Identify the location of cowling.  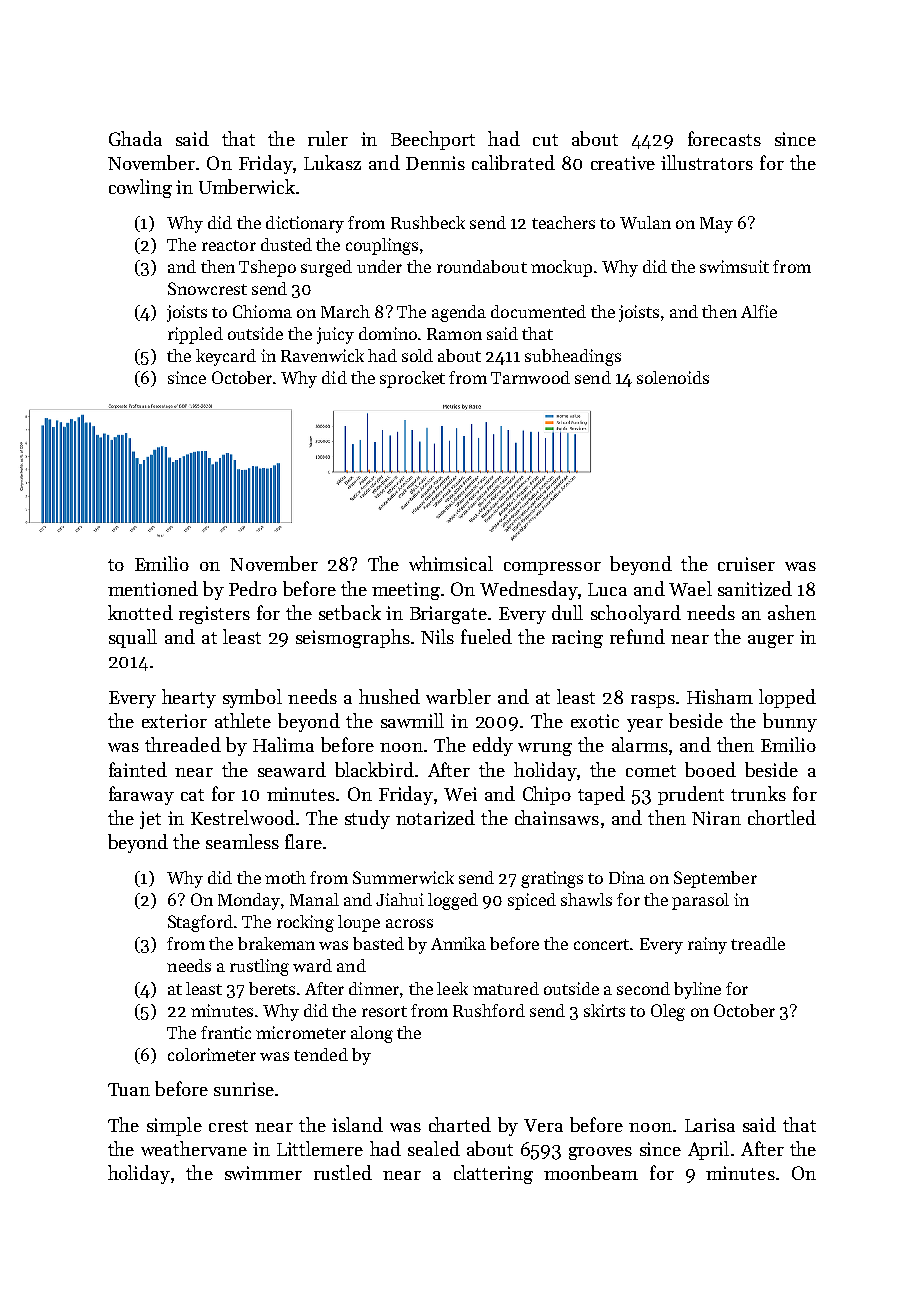
(140, 188).
